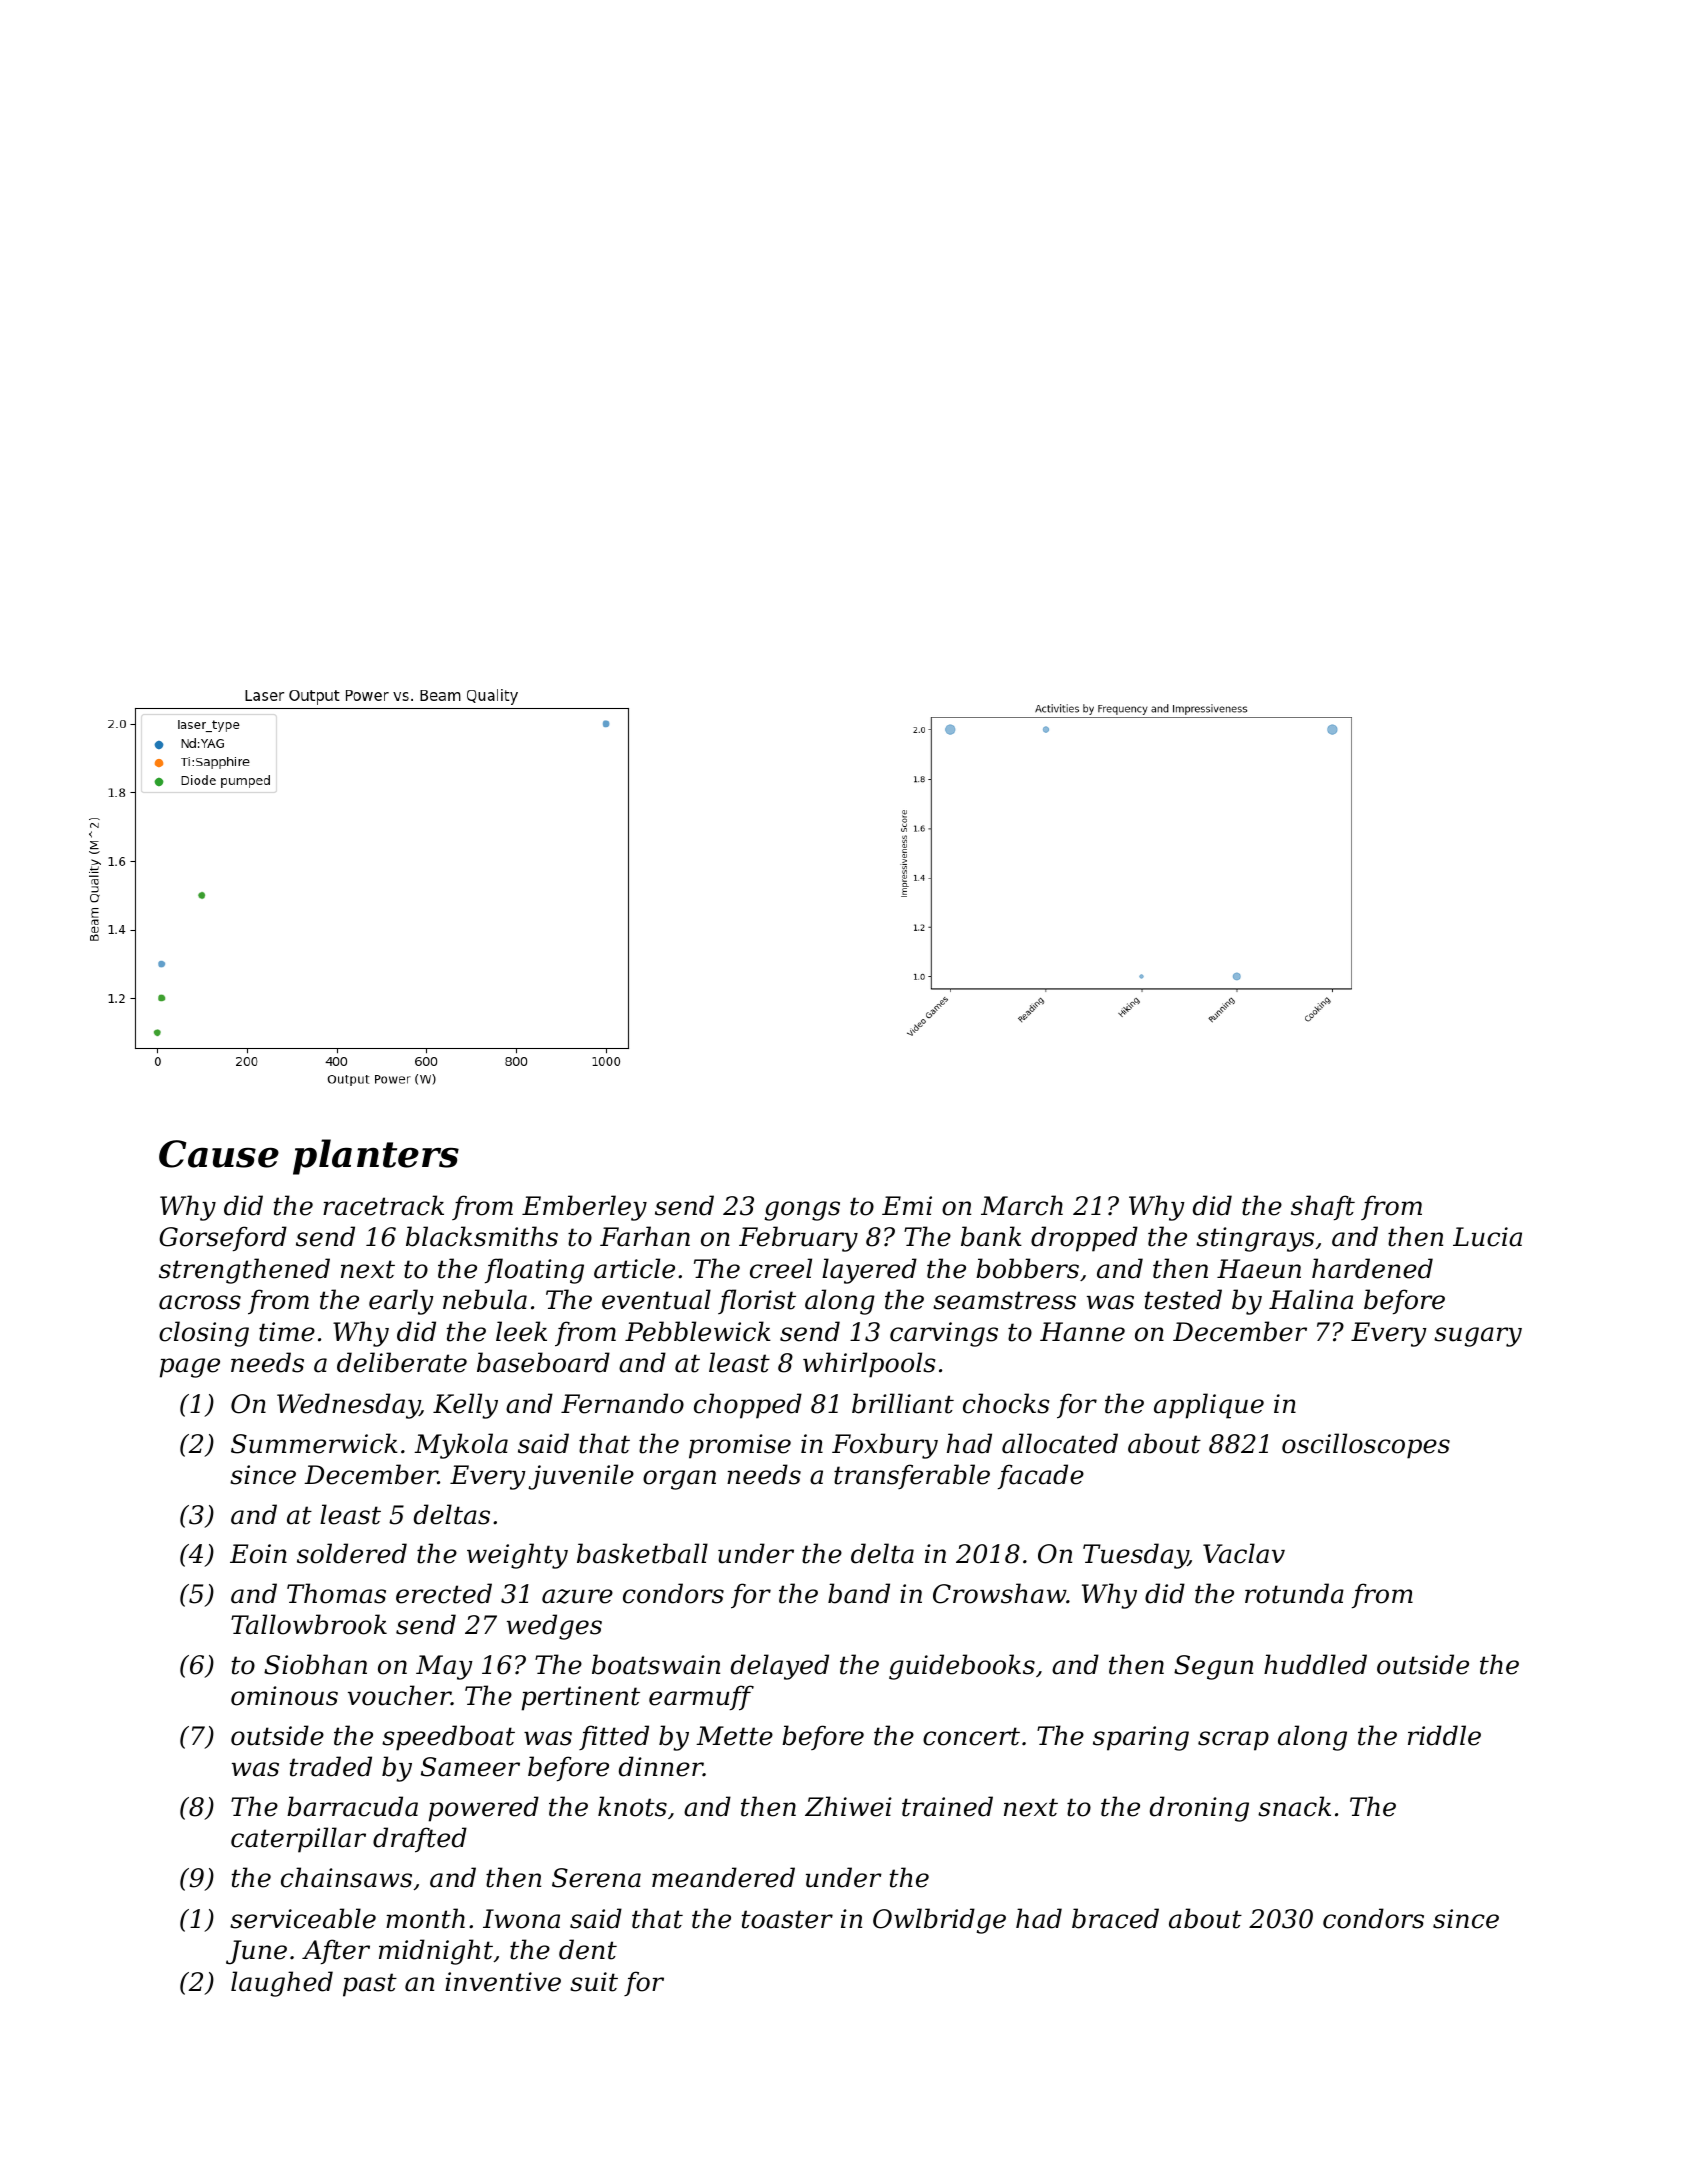 This document has width=1683, height=2178. What do you see at coordinates (282, 1984) in the document?
I see `laughed` at bounding box center [282, 1984].
